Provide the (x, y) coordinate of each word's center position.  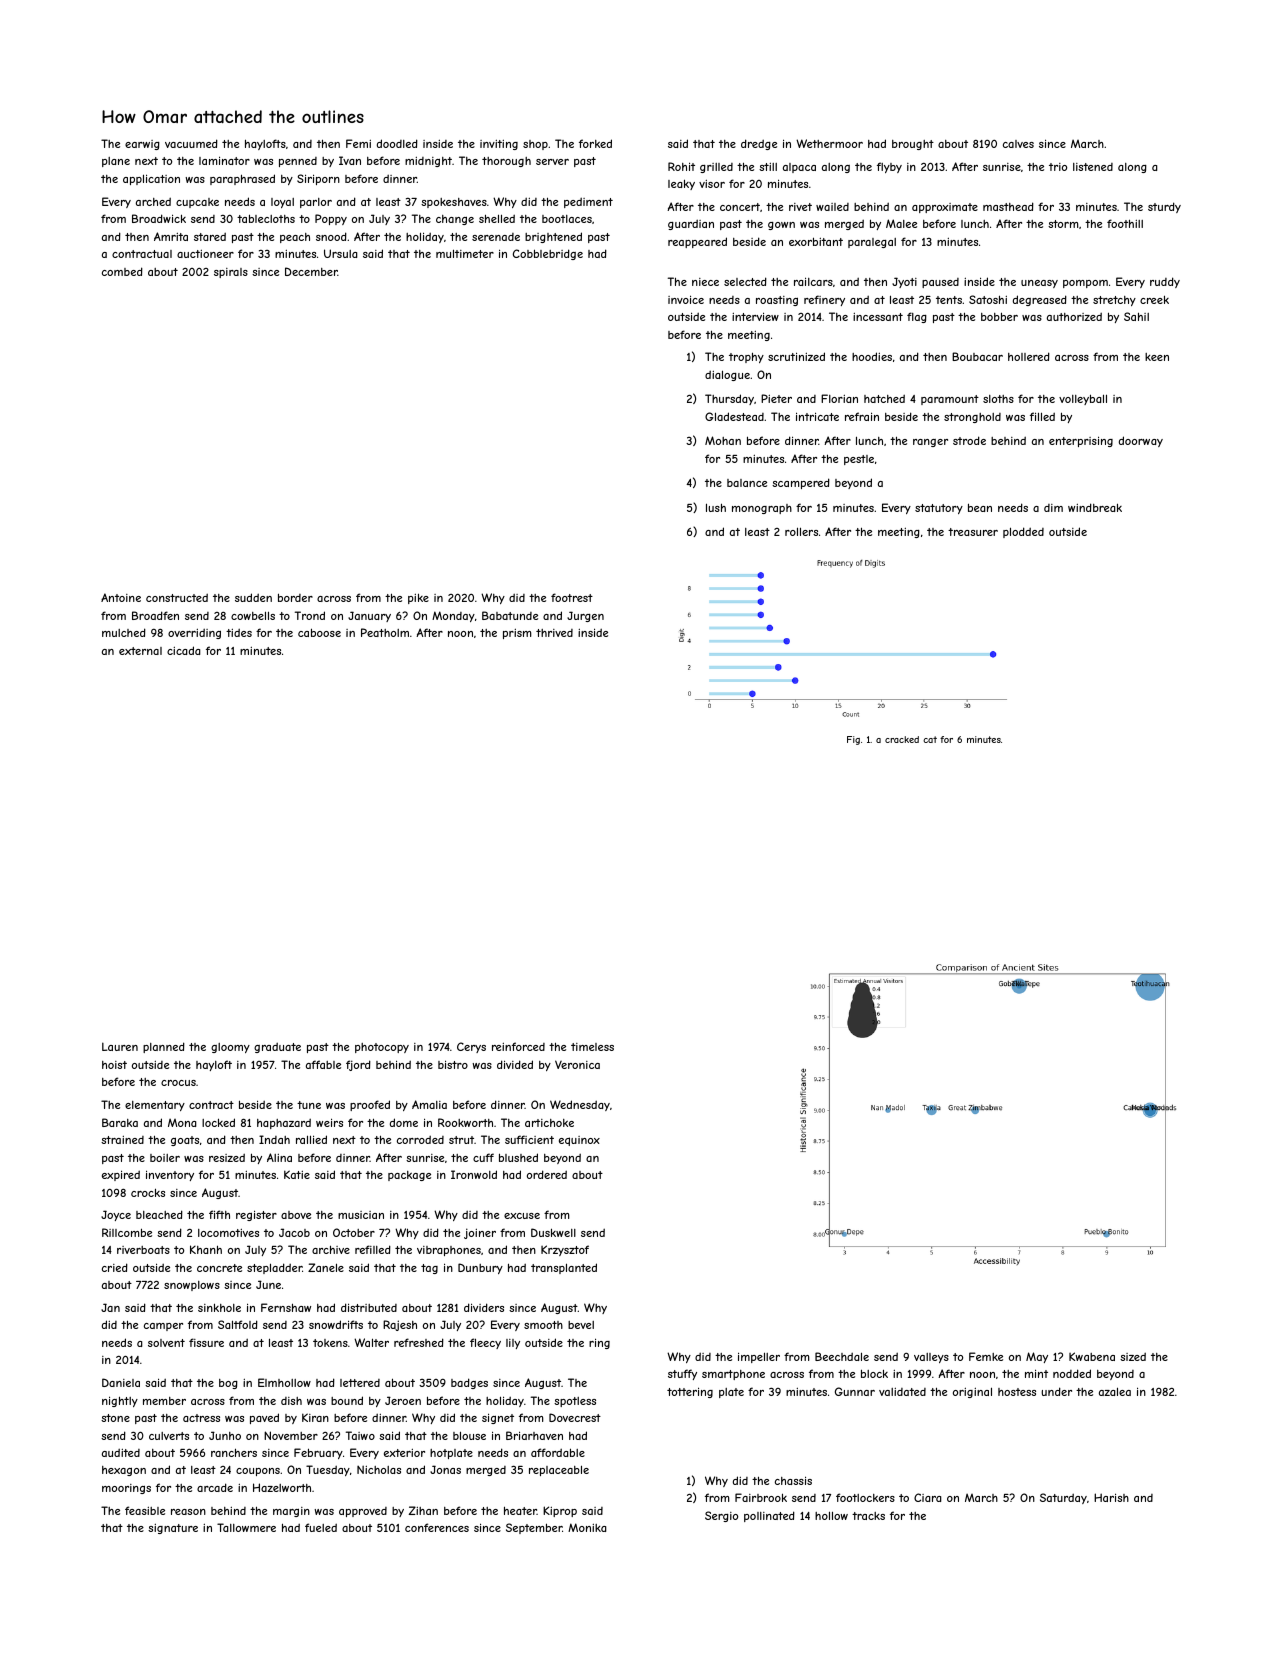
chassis (793, 1480)
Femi (358, 143)
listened (1093, 167)
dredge (759, 144)
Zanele (326, 1267)
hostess (1017, 1392)
